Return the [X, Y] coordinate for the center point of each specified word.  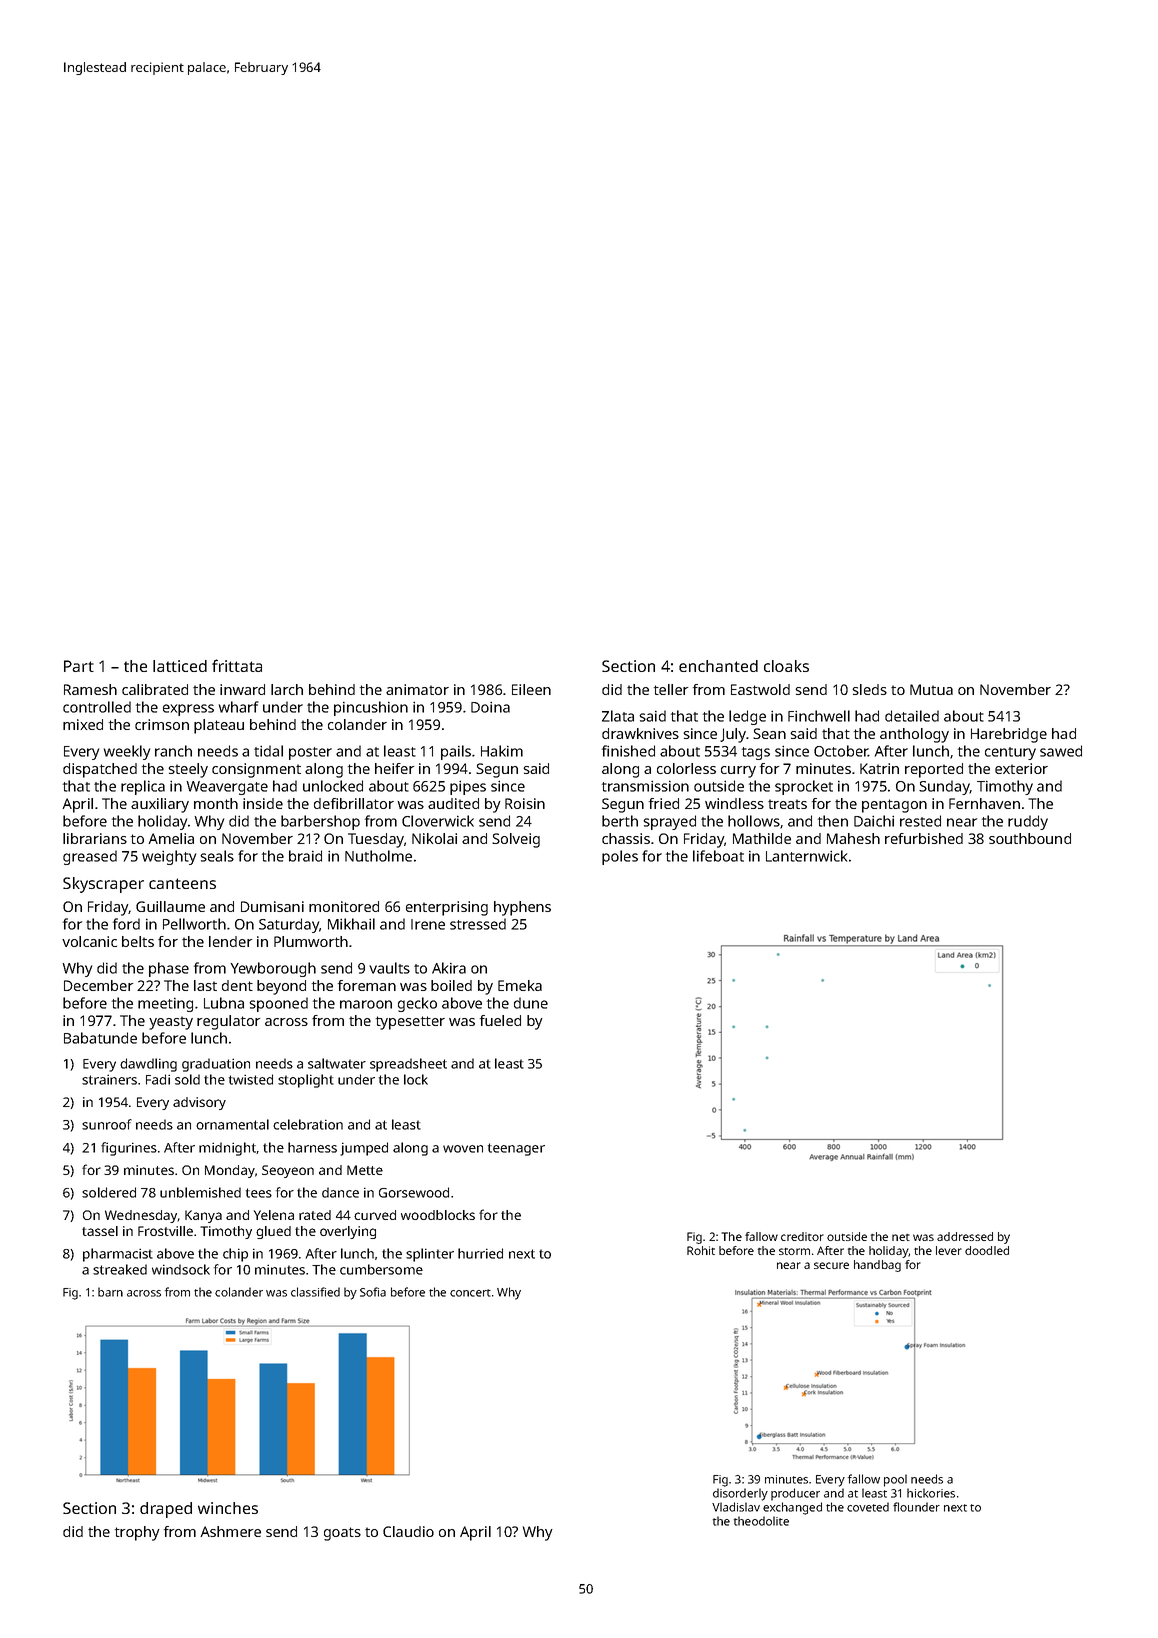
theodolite [761, 1521]
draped [166, 1510]
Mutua [931, 689]
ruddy [1028, 822]
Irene [428, 924]
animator [417, 689]
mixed [83, 724]
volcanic [89, 941]
